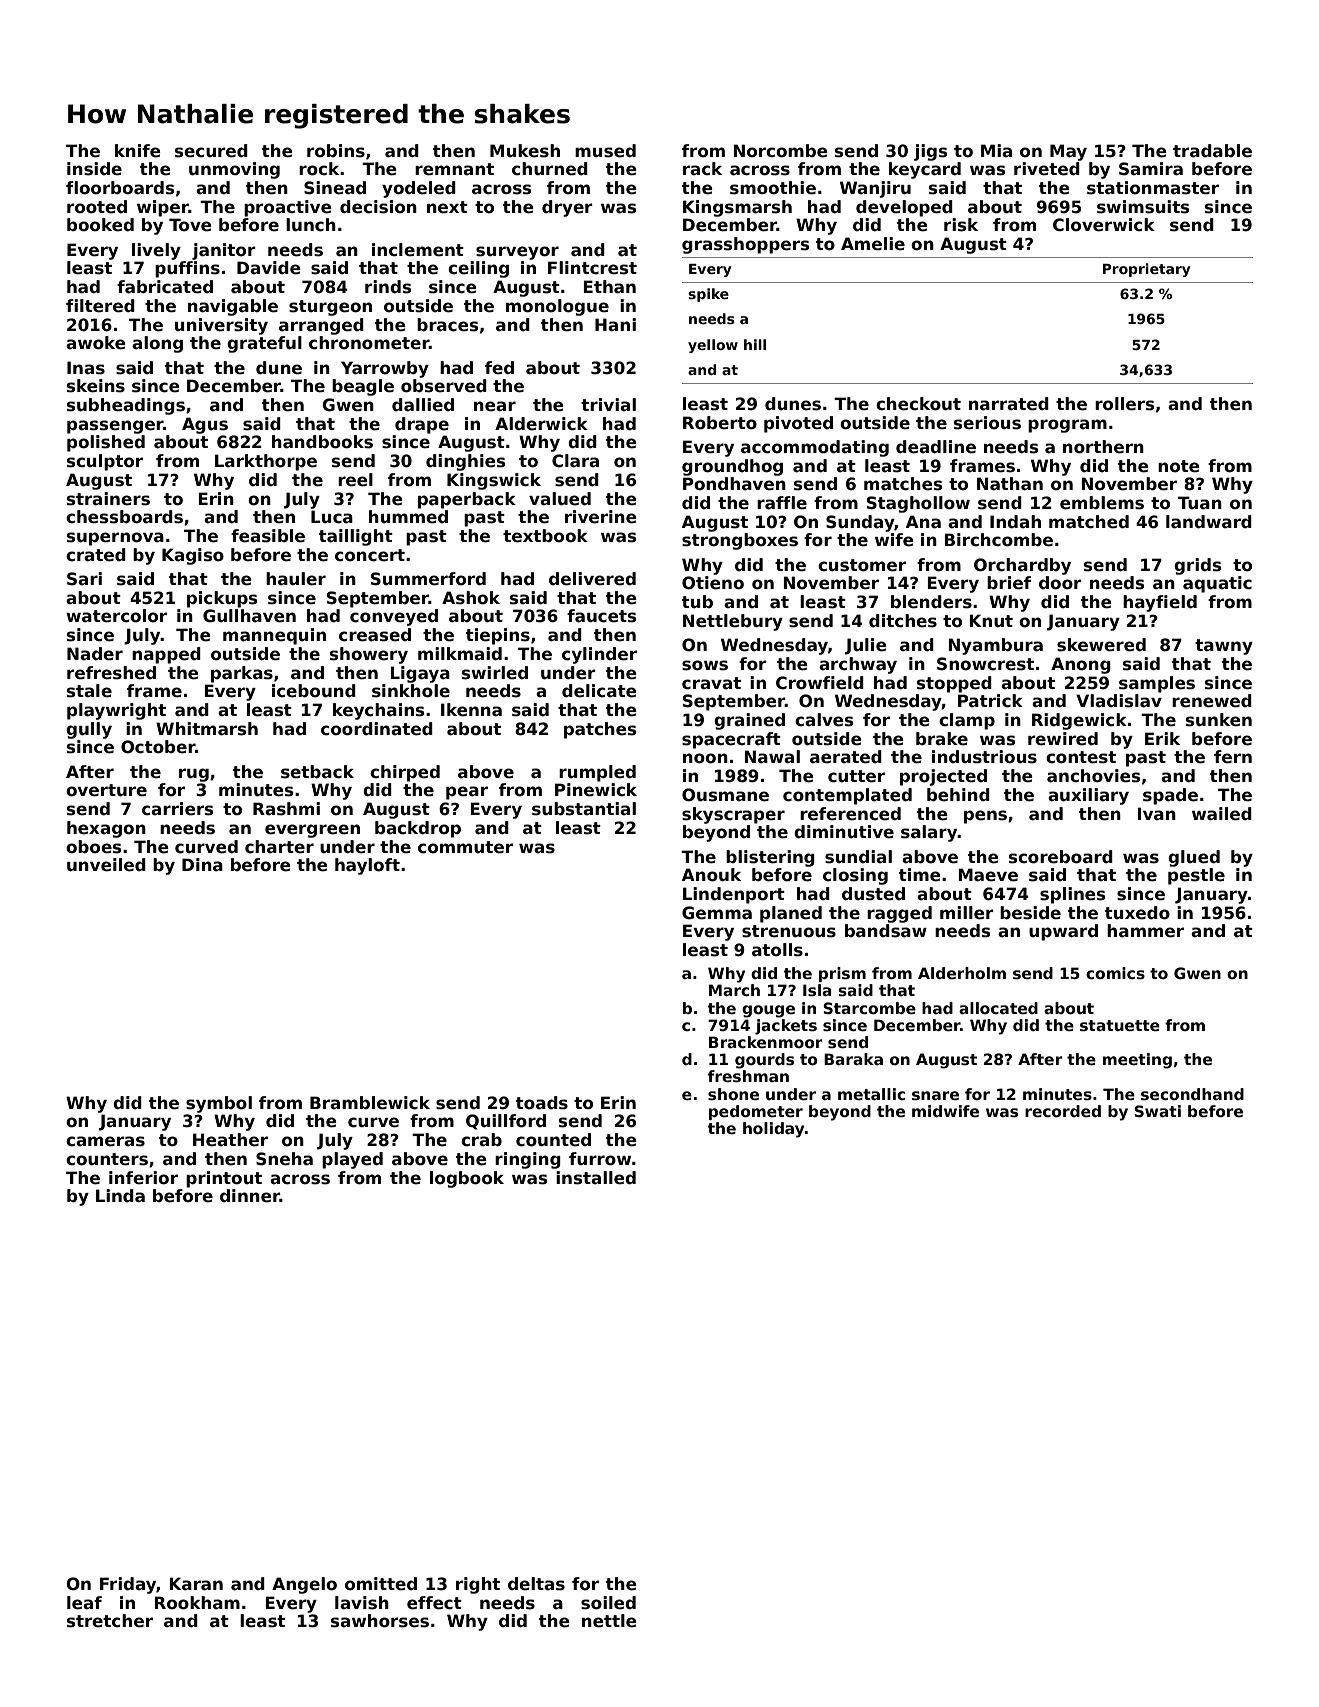 Image resolution: width=1319 pixels, height=1707 pixels. What do you see at coordinates (1212, 151) in the screenshot?
I see `tradable` at bounding box center [1212, 151].
